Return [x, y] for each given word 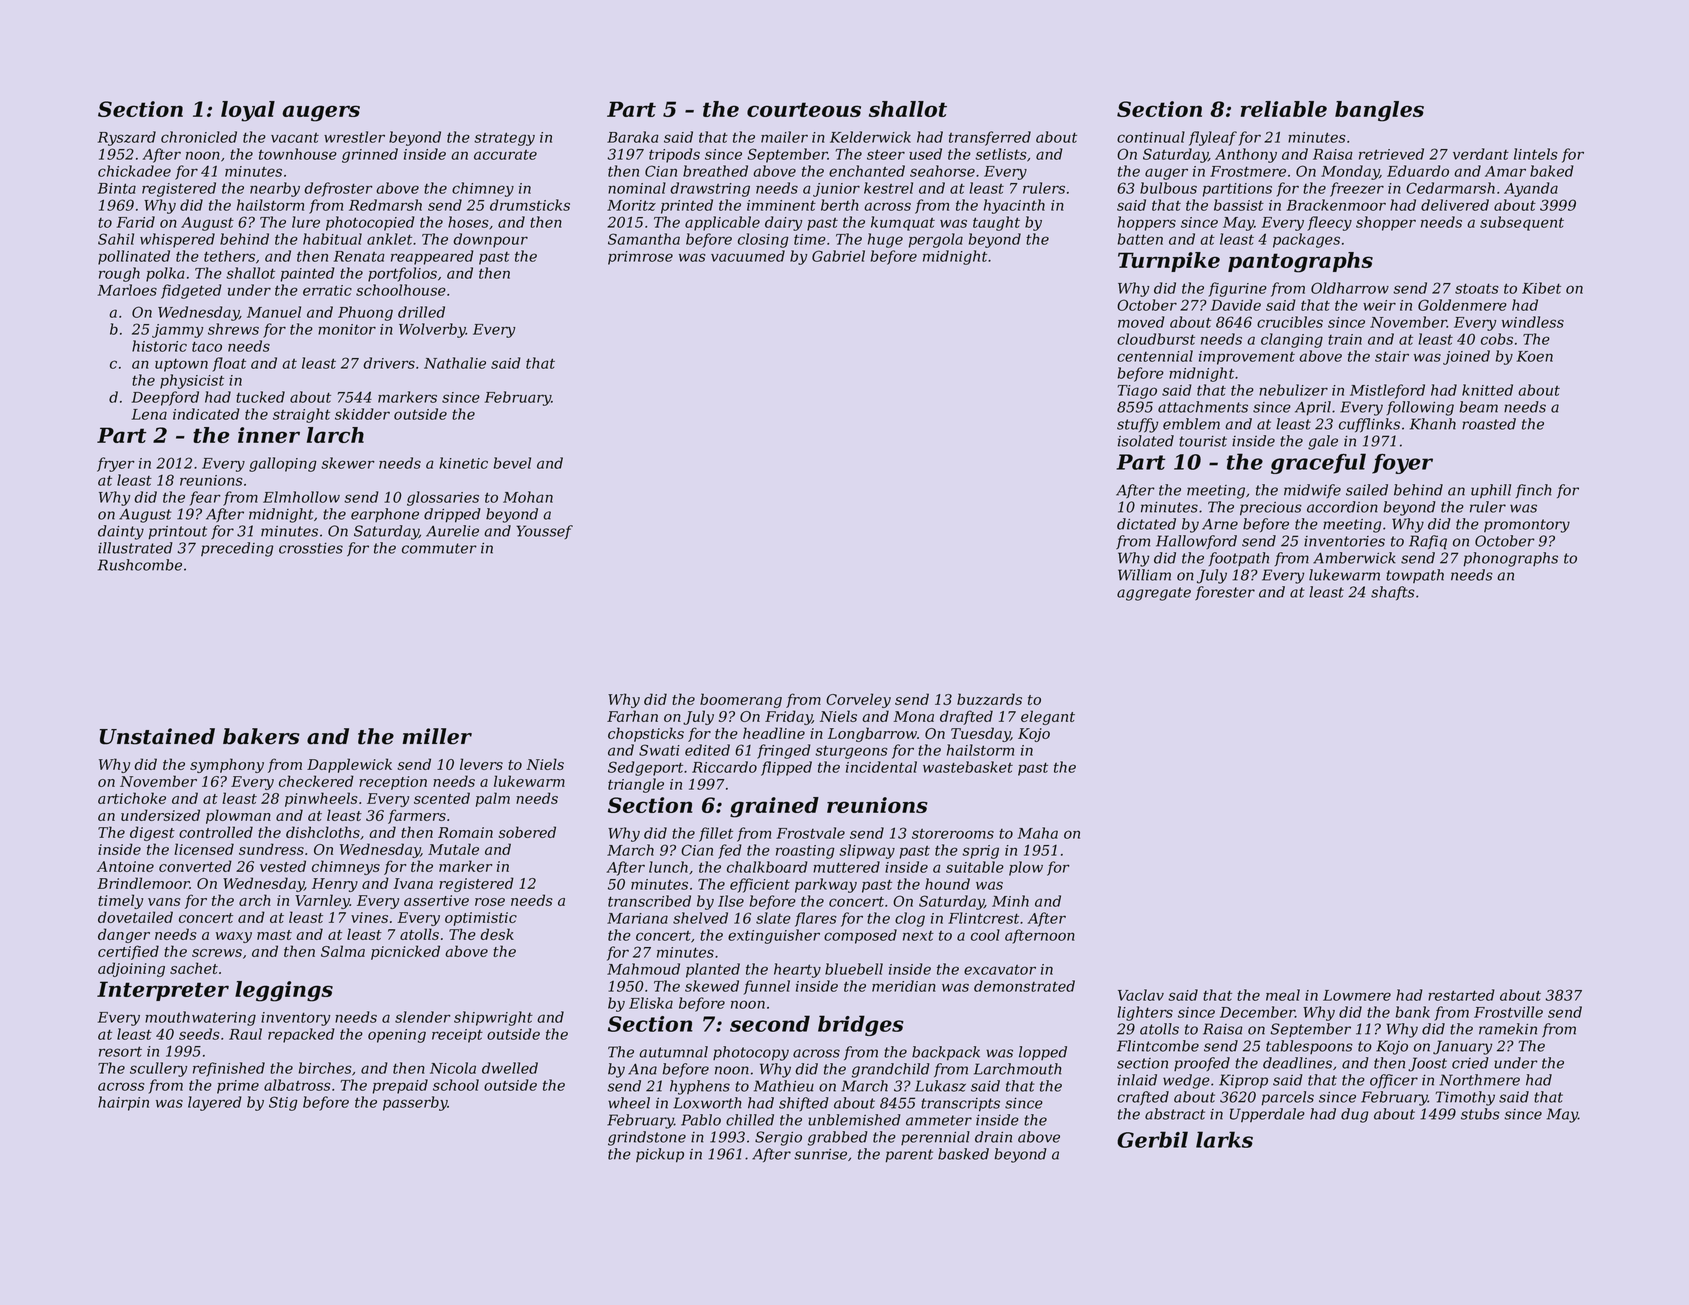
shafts [1393, 593]
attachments [1203, 407]
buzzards [989, 699]
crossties [311, 548]
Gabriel [838, 256]
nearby [275, 189]
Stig [283, 1103]
